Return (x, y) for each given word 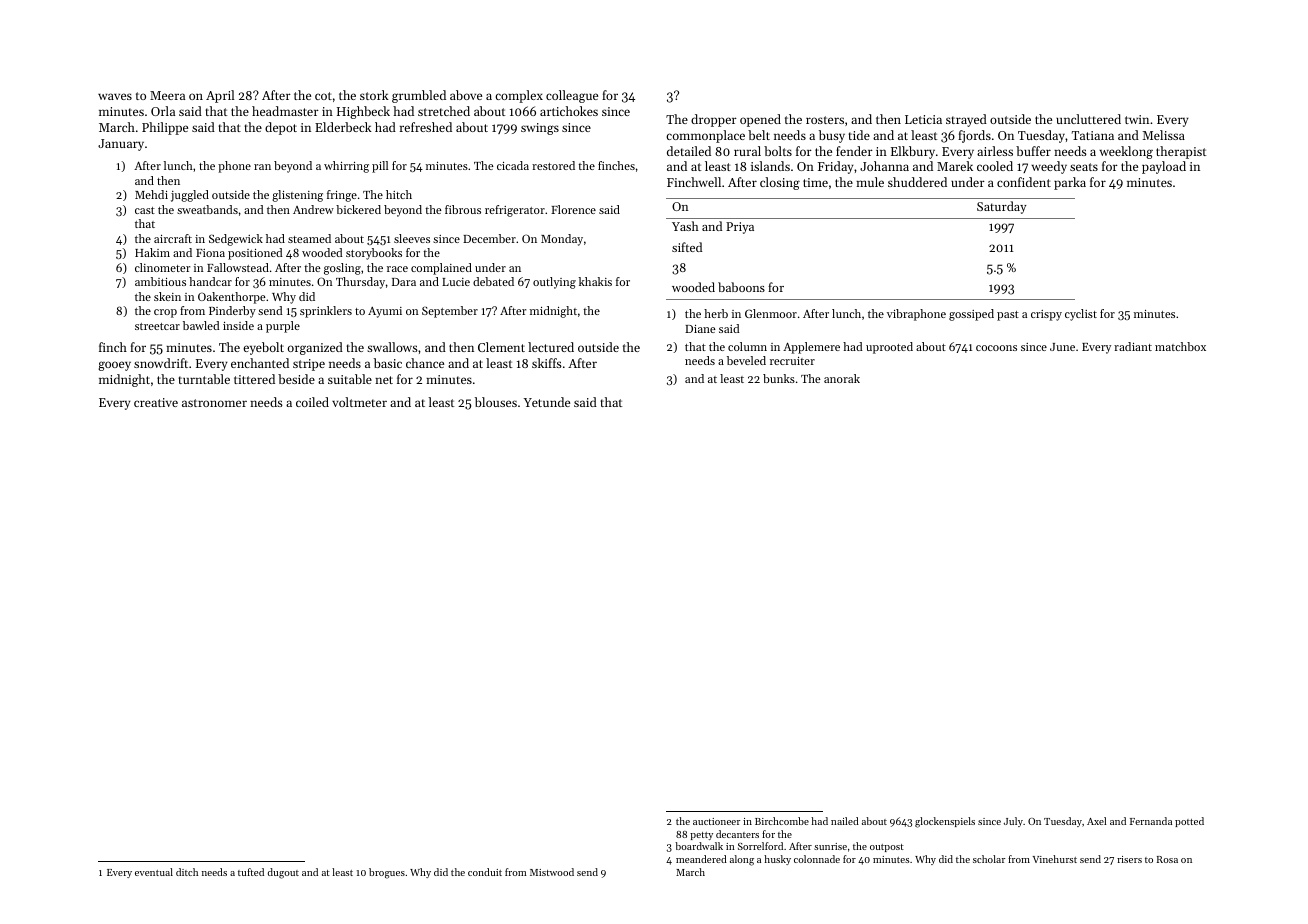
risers (1129, 859)
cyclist (1081, 315)
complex (519, 96)
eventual (154, 872)
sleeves (412, 238)
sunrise (830, 846)
